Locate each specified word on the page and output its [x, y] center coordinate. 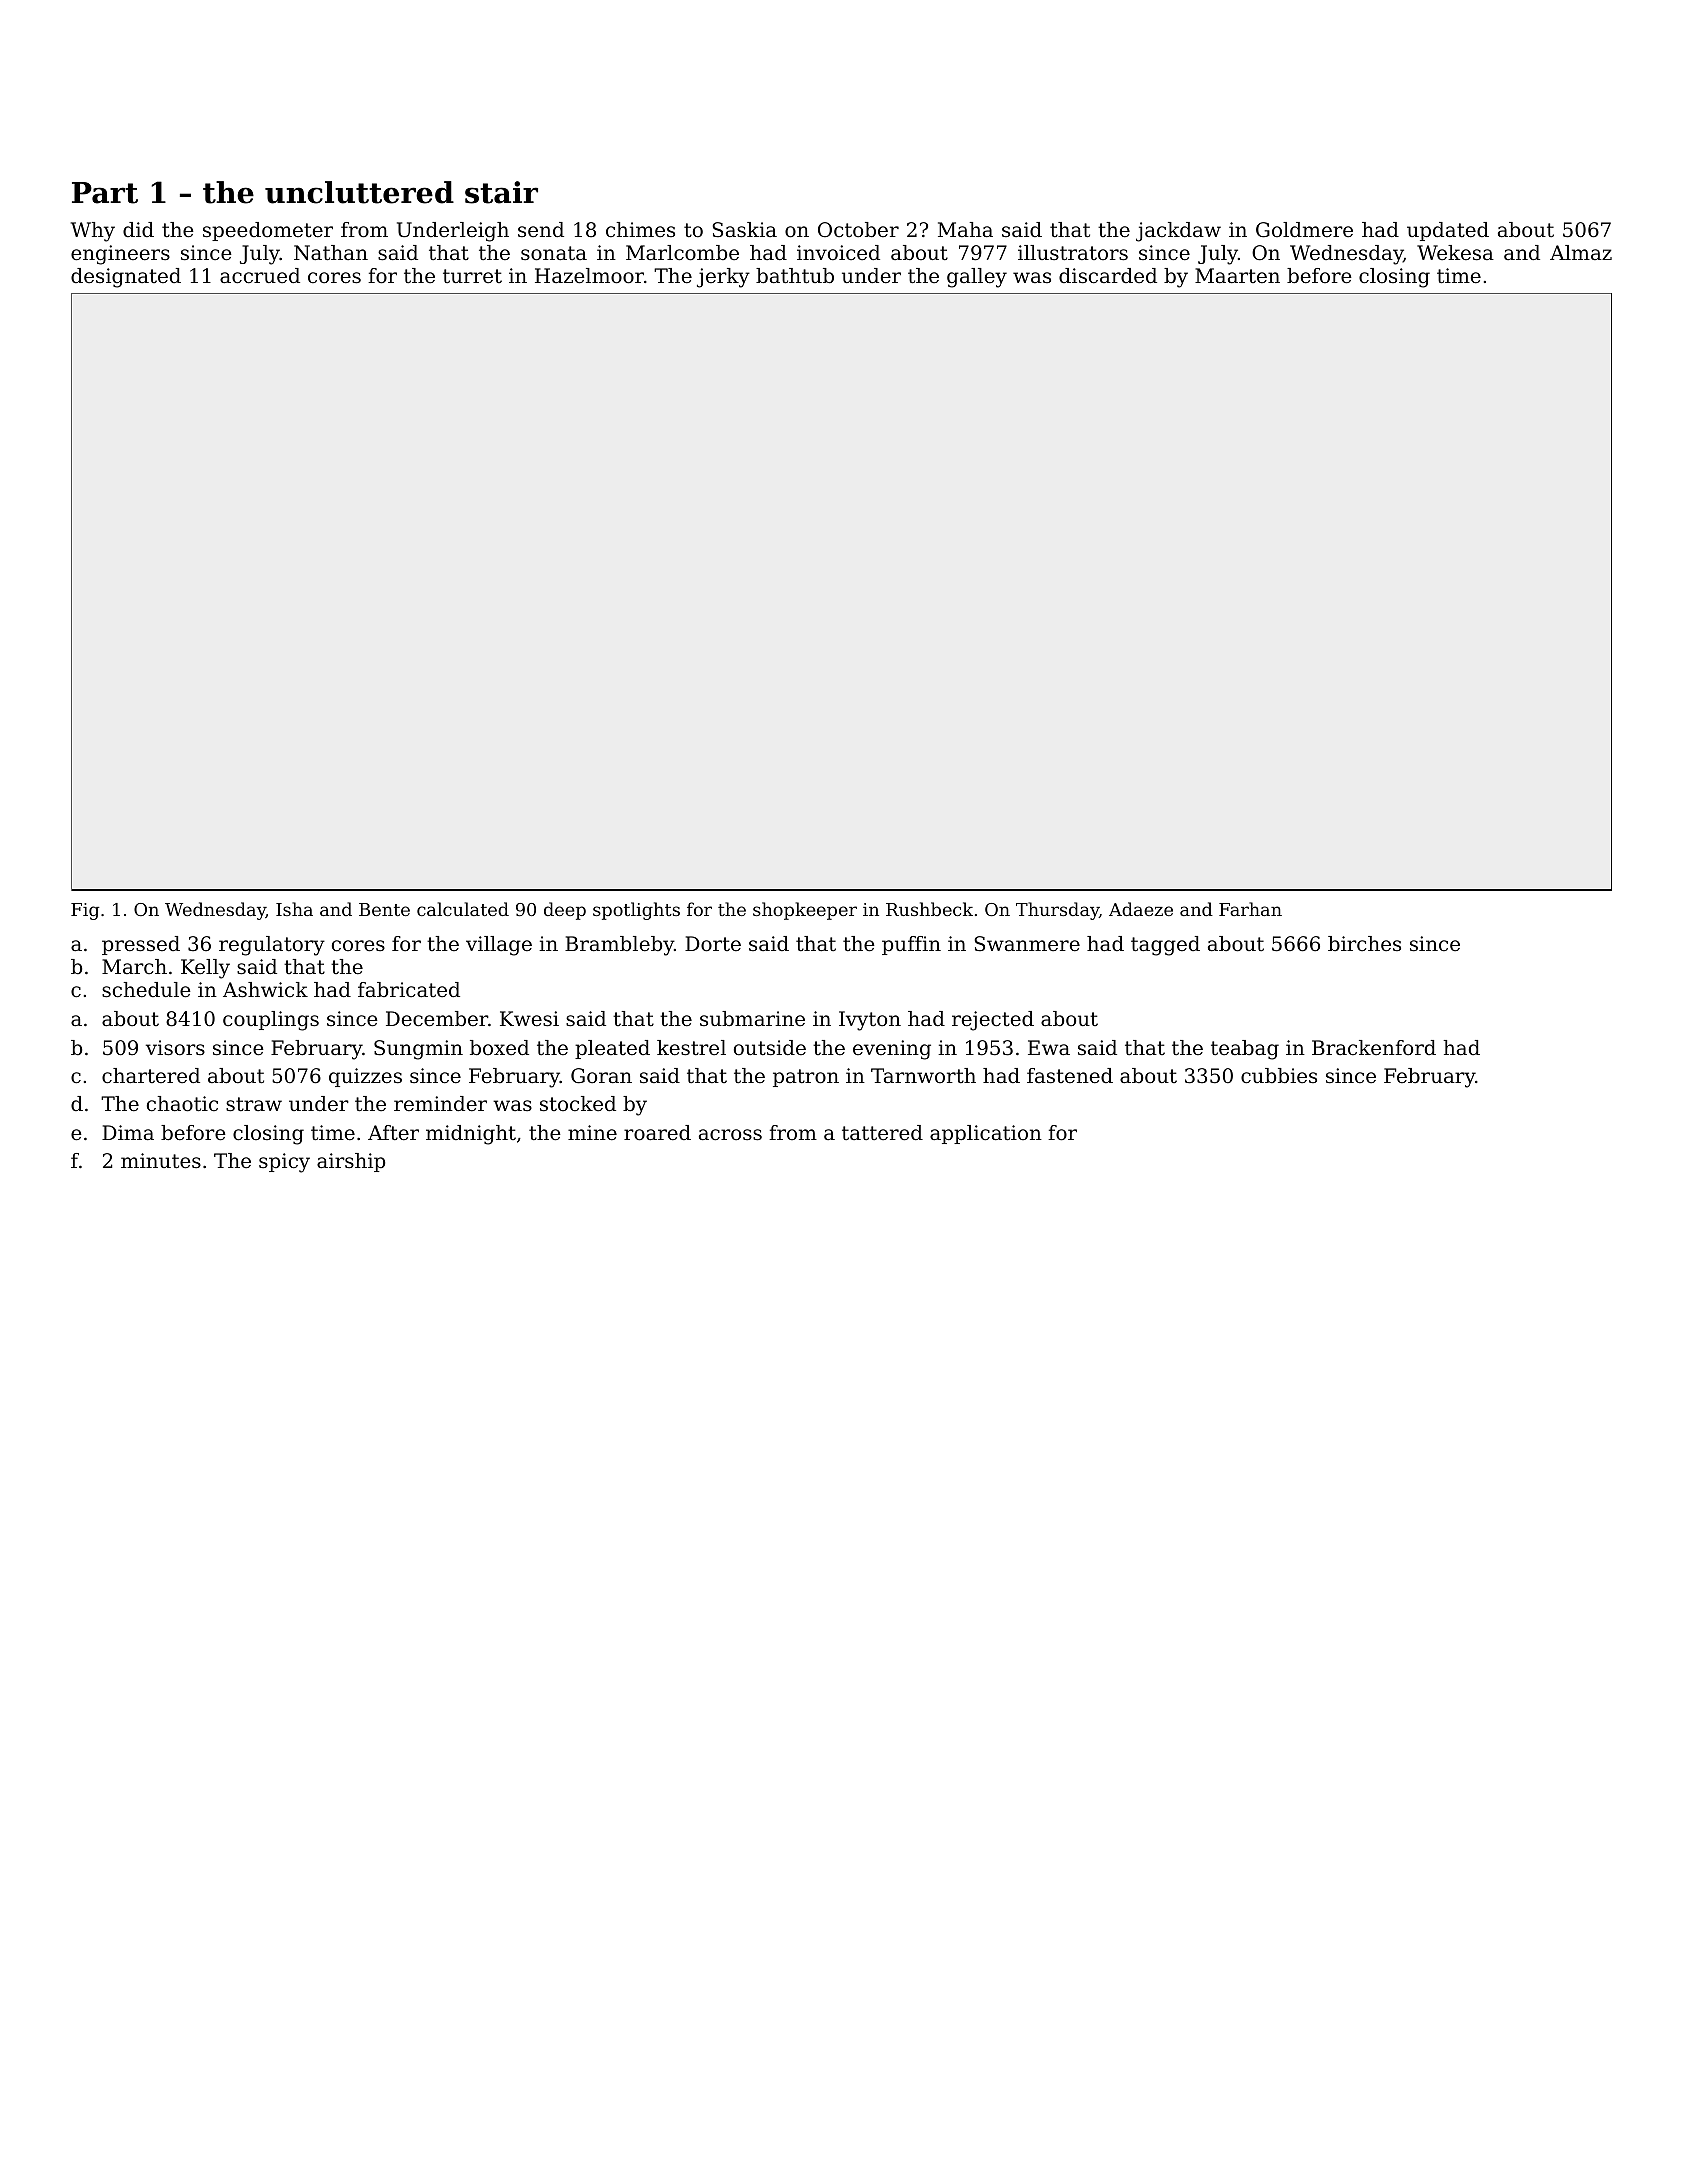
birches [1364, 943]
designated [126, 278]
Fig [85, 911]
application [986, 1134]
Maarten [1237, 276]
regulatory [272, 946]
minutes [161, 1161]
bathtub [795, 276]
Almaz [1581, 252]
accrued [260, 276]
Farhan [1250, 909]
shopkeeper [805, 911]
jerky [723, 278]
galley [977, 278]
